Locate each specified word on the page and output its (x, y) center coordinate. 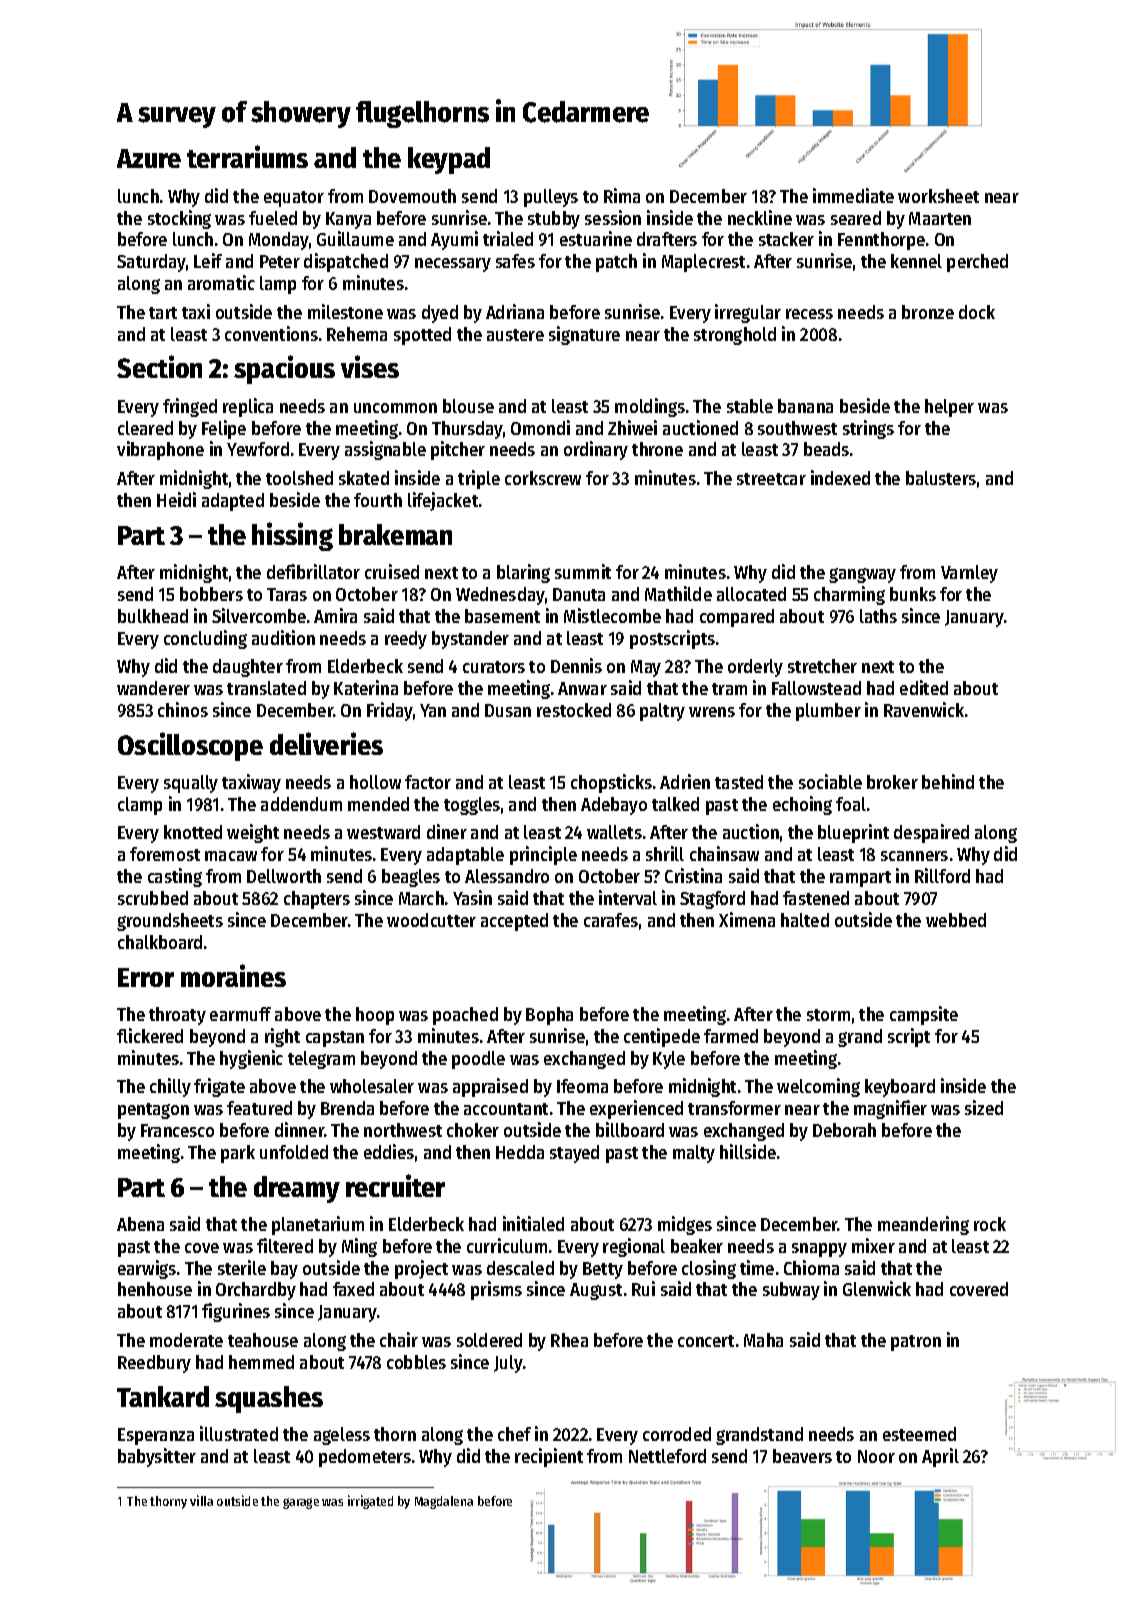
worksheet (938, 196)
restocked (574, 710)
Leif (208, 260)
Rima (622, 195)
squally (191, 784)
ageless (342, 1436)
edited (924, 687)
